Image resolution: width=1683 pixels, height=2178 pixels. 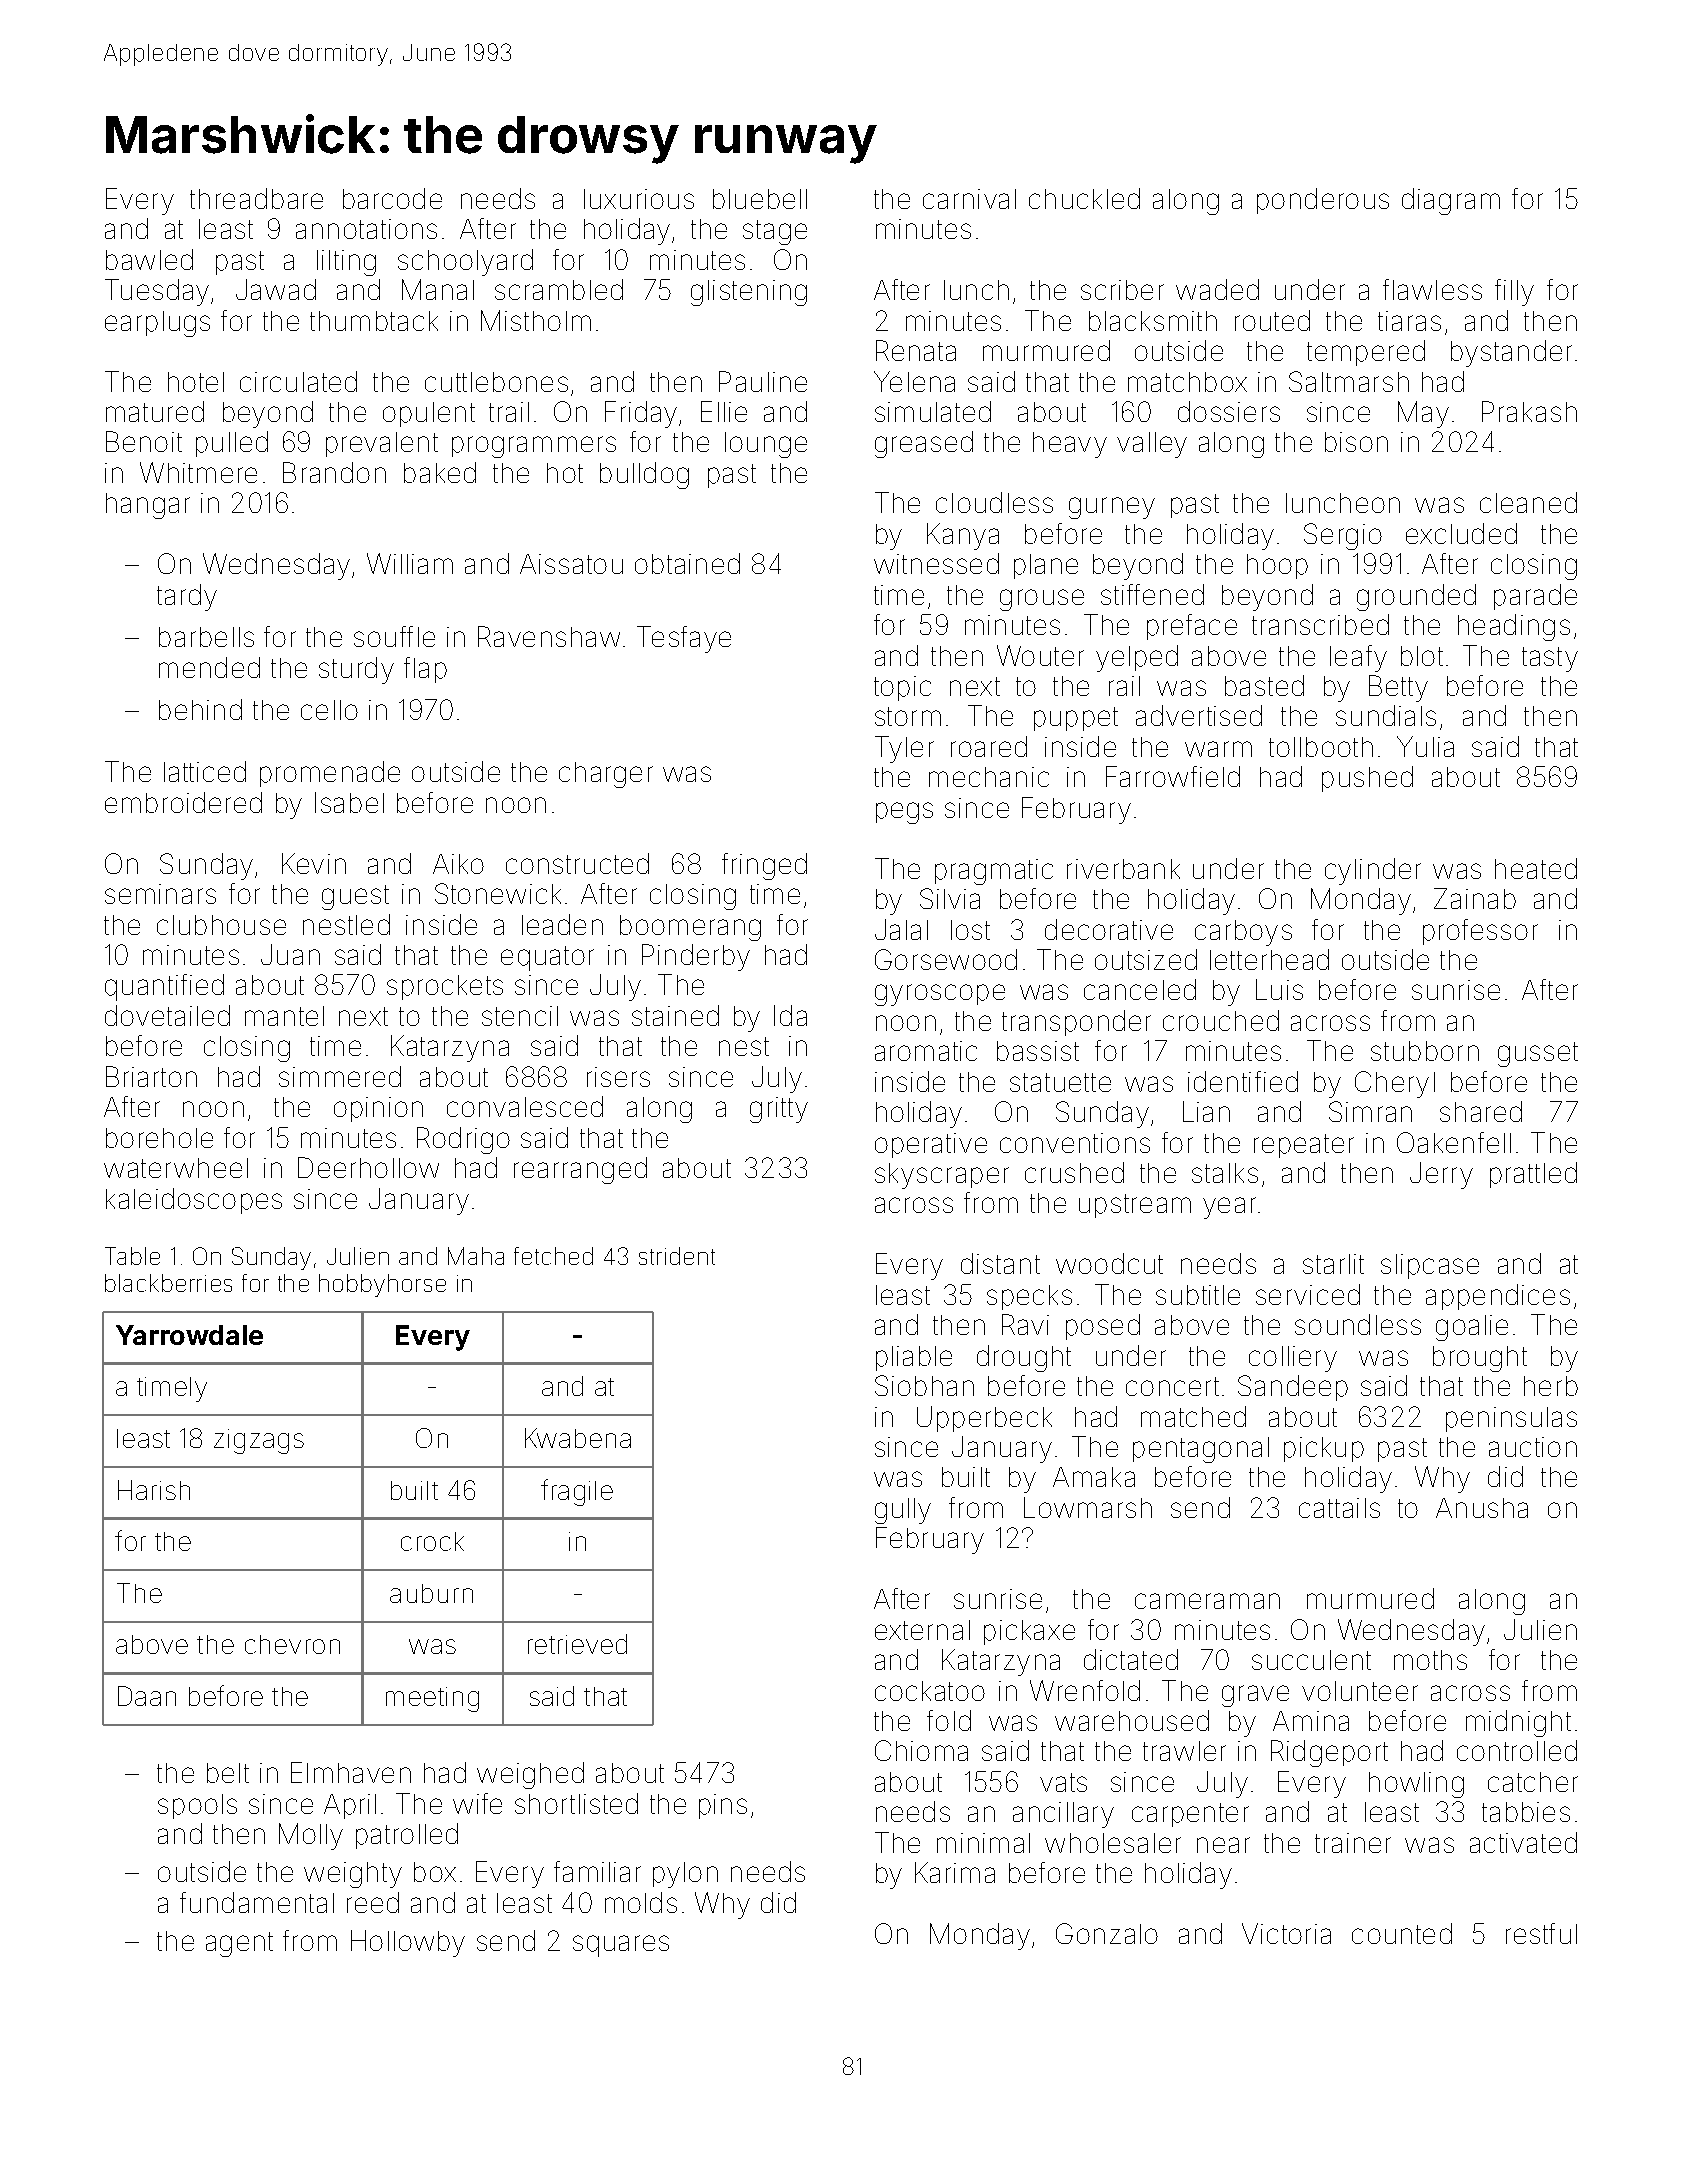 What do you see at coordinates (1286, 1933) in the page?
I see `Victoria` at bounding box center [1286, 1933].
